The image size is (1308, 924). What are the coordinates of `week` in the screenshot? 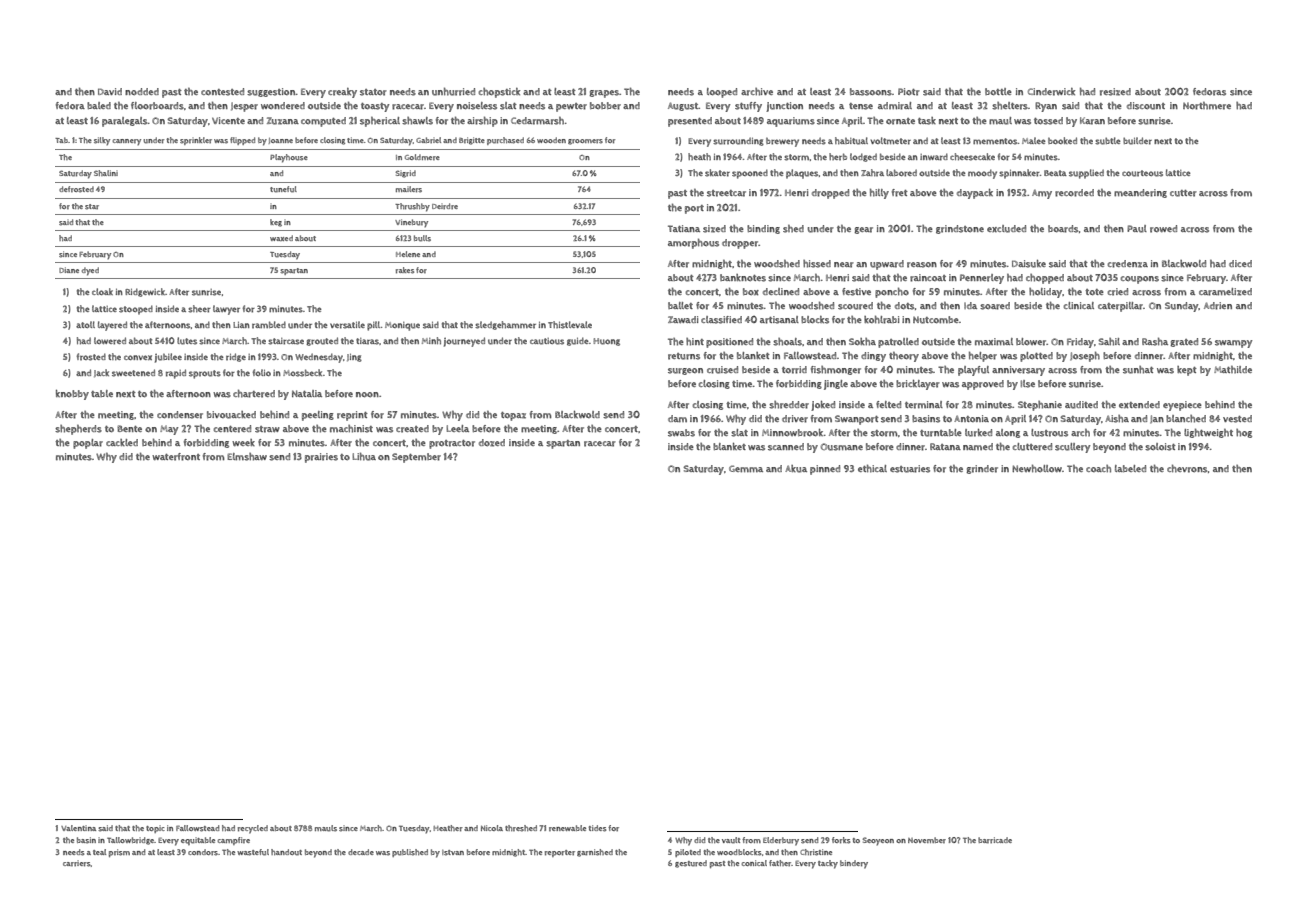 It's located at (243, 442).
